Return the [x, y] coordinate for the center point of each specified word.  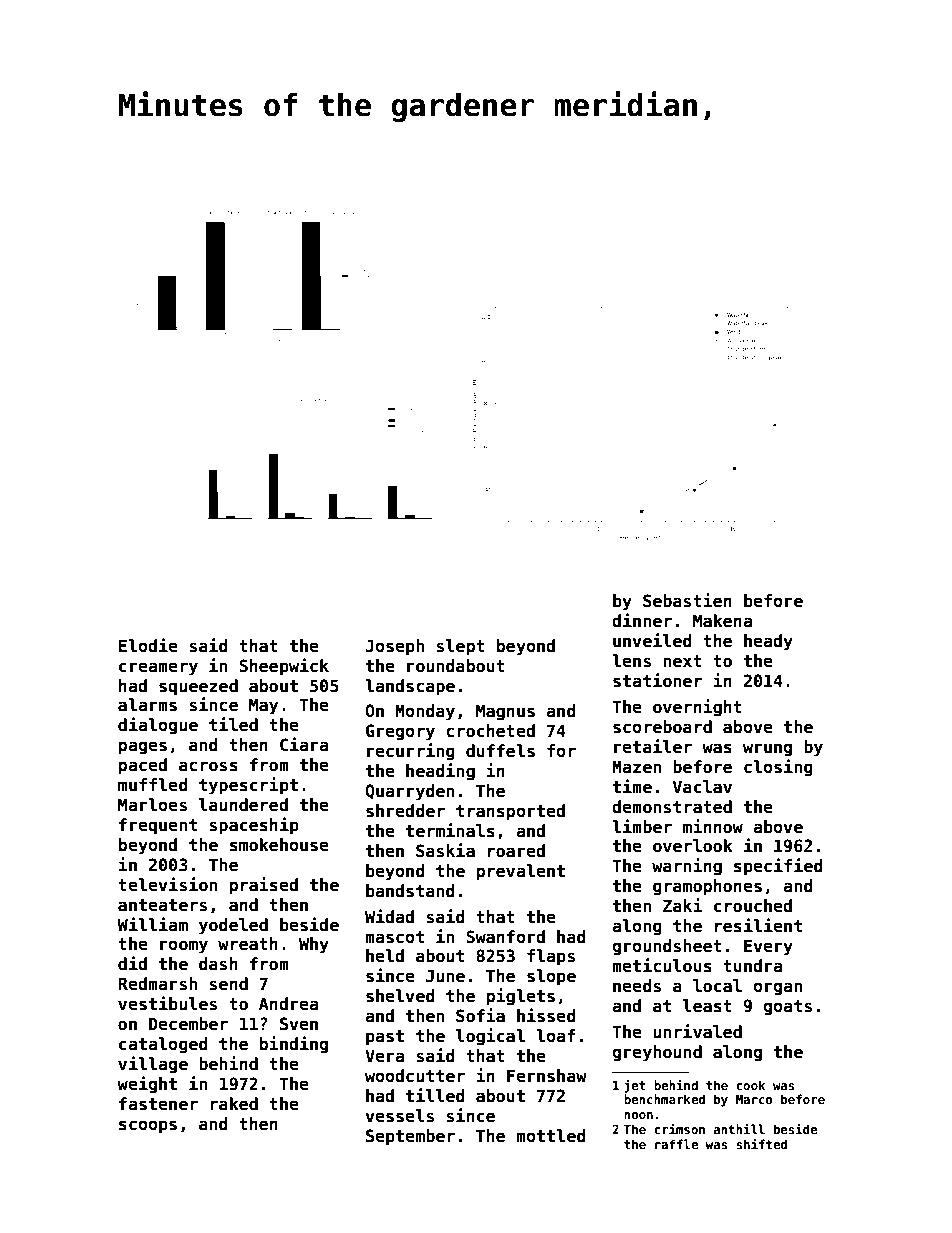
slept [460, 647]
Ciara [304, 744]
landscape [410, 687]
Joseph [395, 647]
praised [264, 886]
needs [637, 986]
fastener [158, 1104]
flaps [551, 957]
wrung [767, 750]
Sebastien [687, 600]
